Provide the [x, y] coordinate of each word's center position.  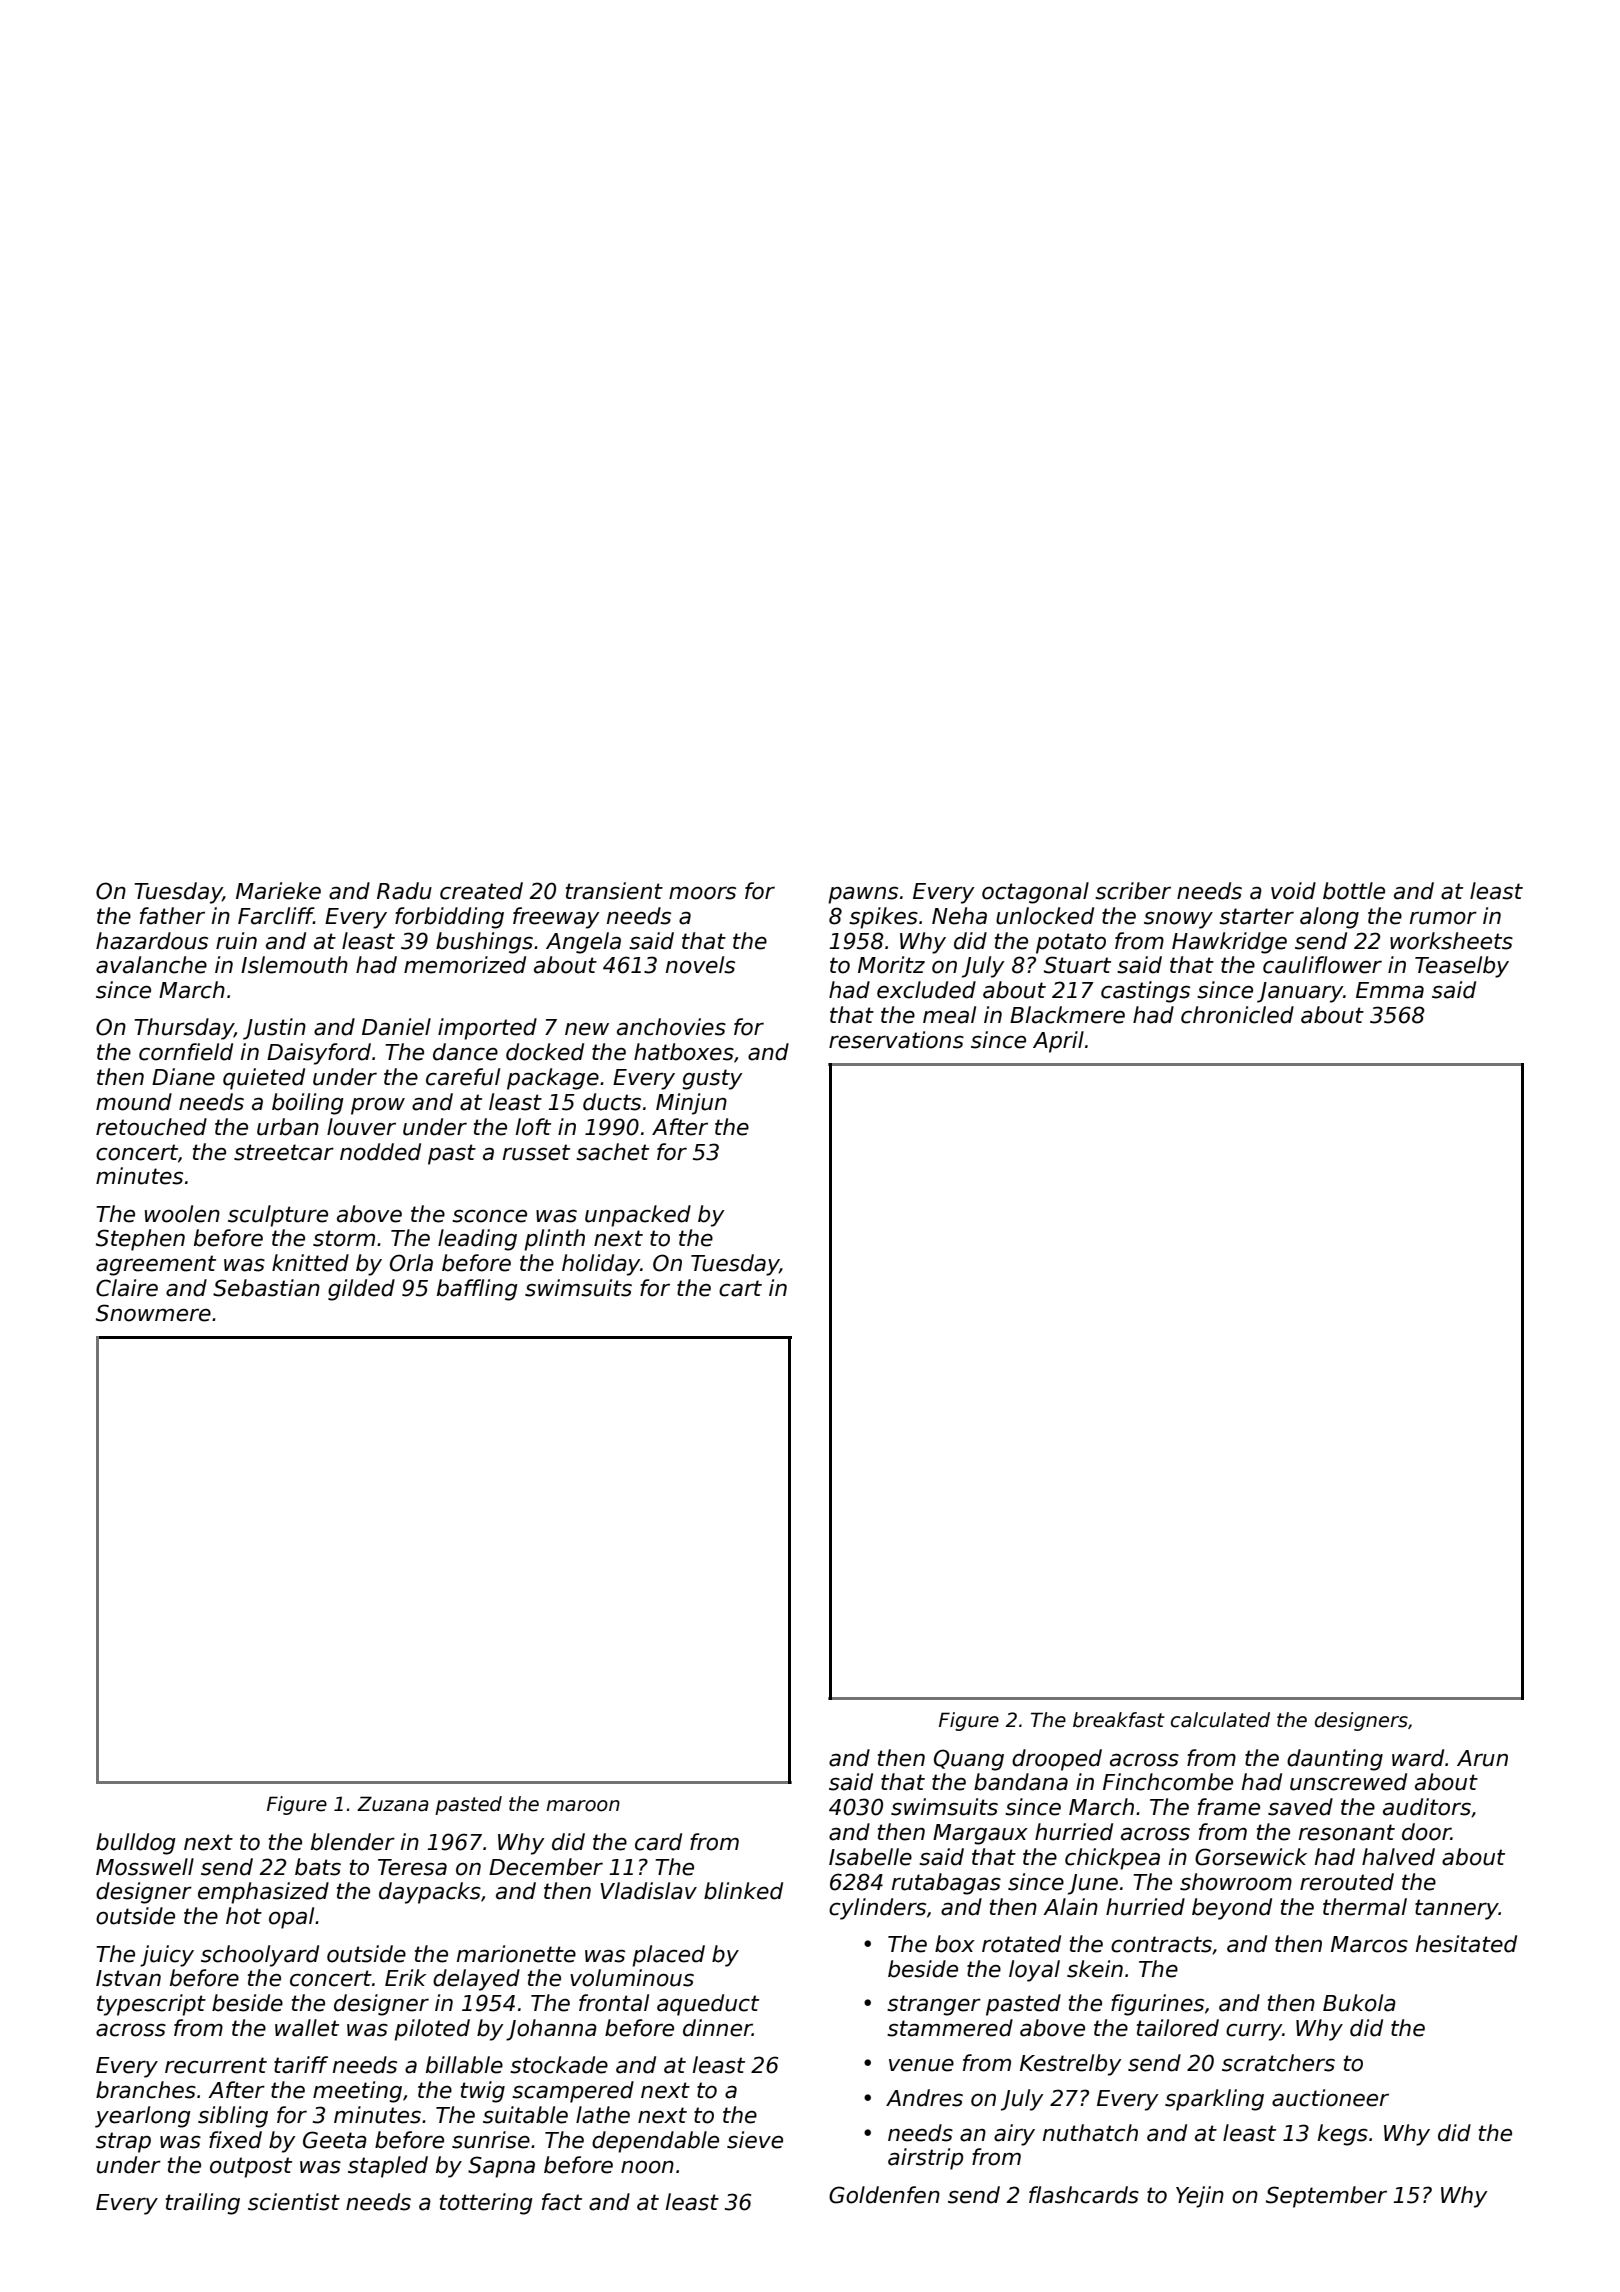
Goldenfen [884, 2195]
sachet [612, 1152]
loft [533, 1127]
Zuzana [393, 1804]
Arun [1482, 1758]
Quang [969, 1760]
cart [740, 1288]
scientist [294, 2202]
